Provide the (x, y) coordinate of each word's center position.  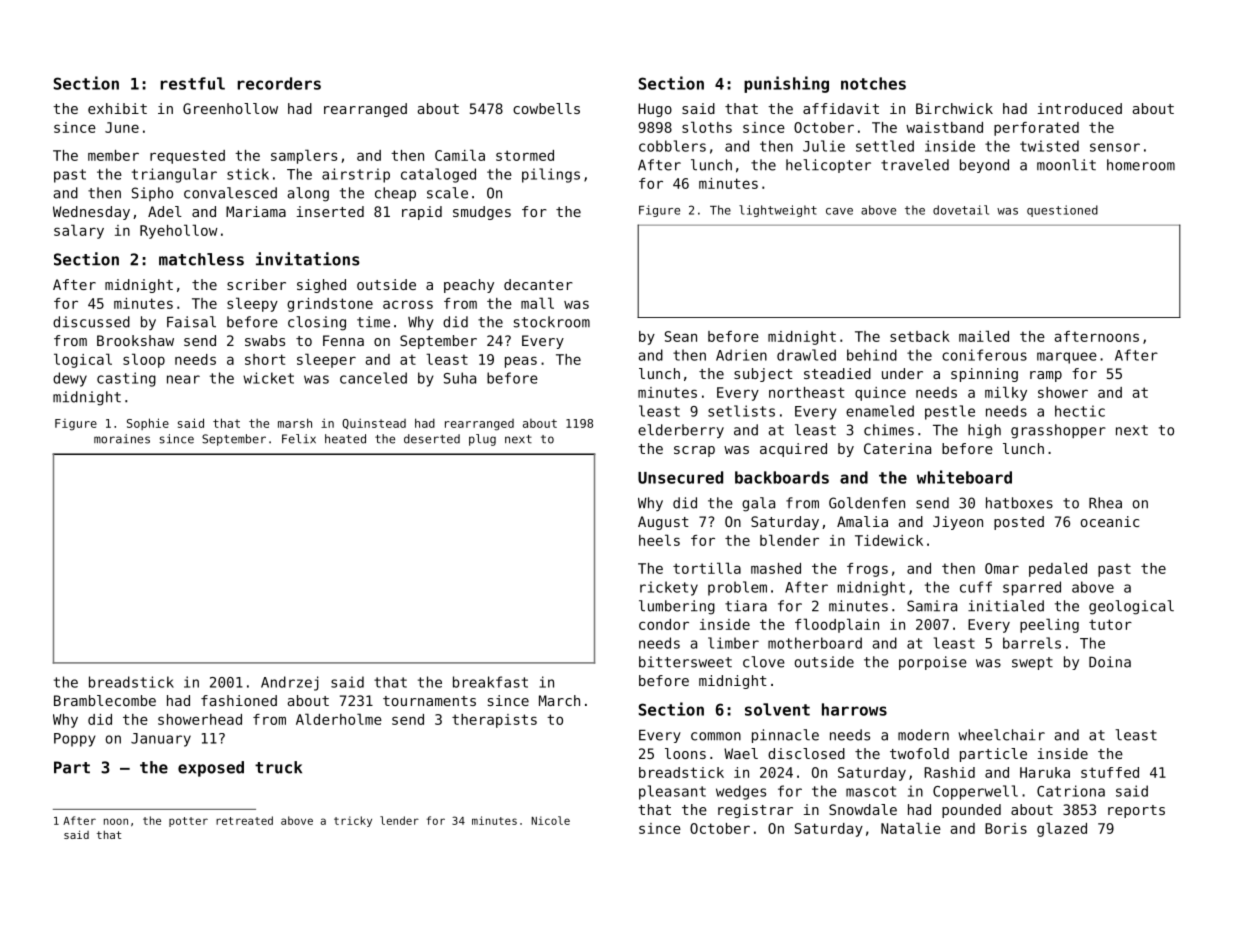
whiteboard (964, 477)
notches (873, 83)
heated (345, 439)
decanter (538, 284)
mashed (776, 568)
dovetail (961, 210)
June (122, 127)
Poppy (75, 740)
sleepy (252, 304)
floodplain (837, 625)
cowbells (546, 108)
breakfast (490, 682)
